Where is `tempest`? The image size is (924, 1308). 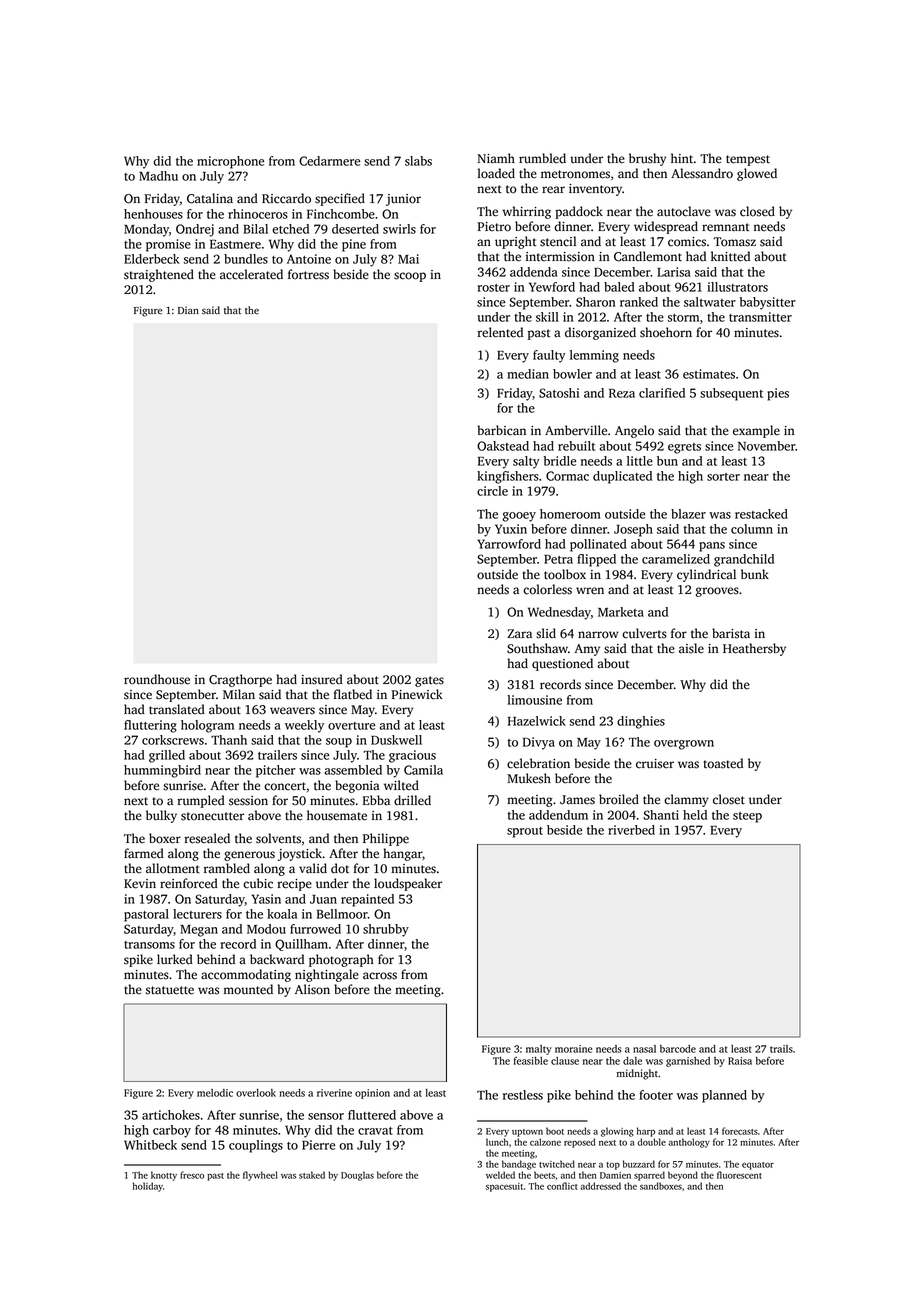 tempest is located at coordinates (748, 160).
